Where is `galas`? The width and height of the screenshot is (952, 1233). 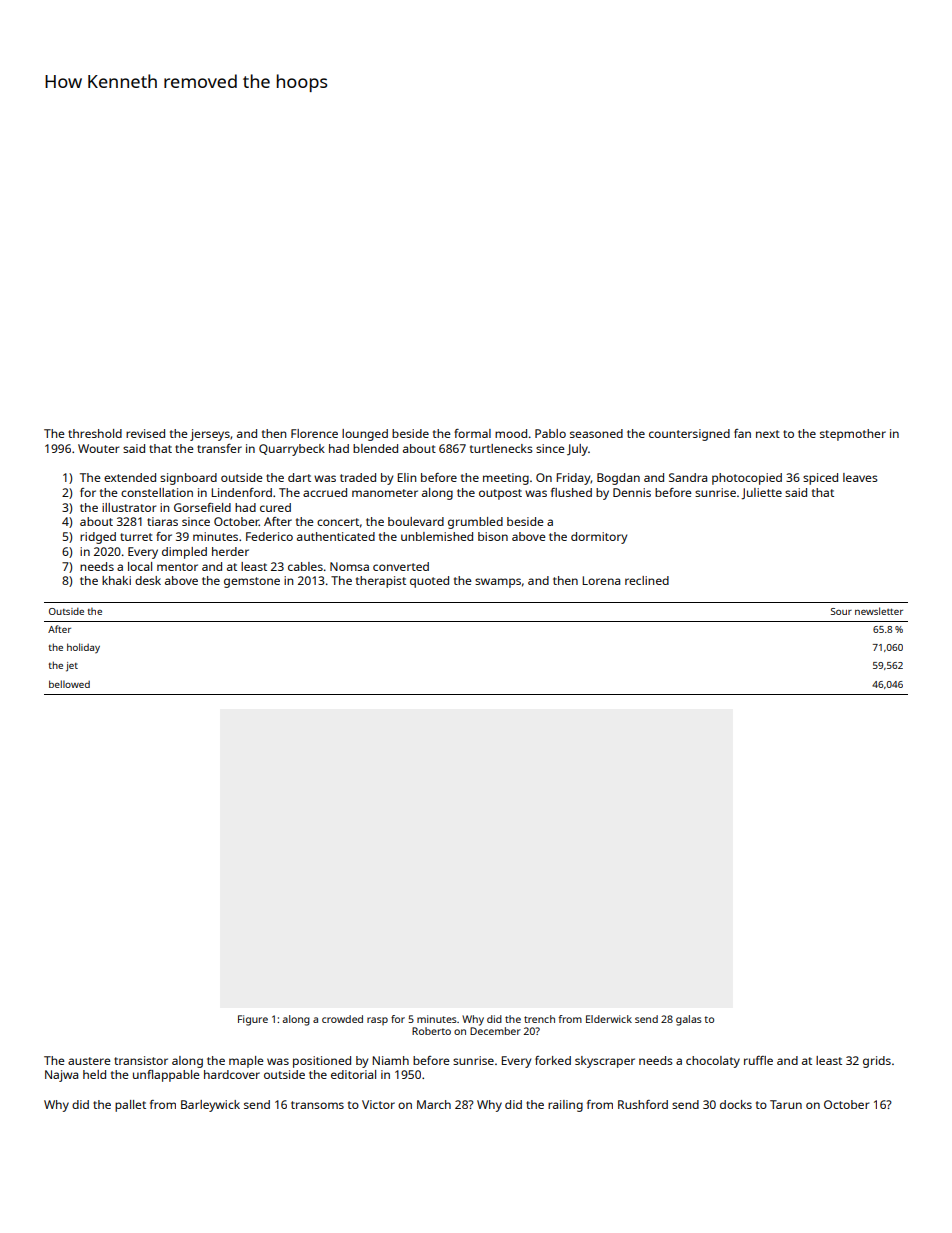
galas is located at coordinates (689, 1020).
